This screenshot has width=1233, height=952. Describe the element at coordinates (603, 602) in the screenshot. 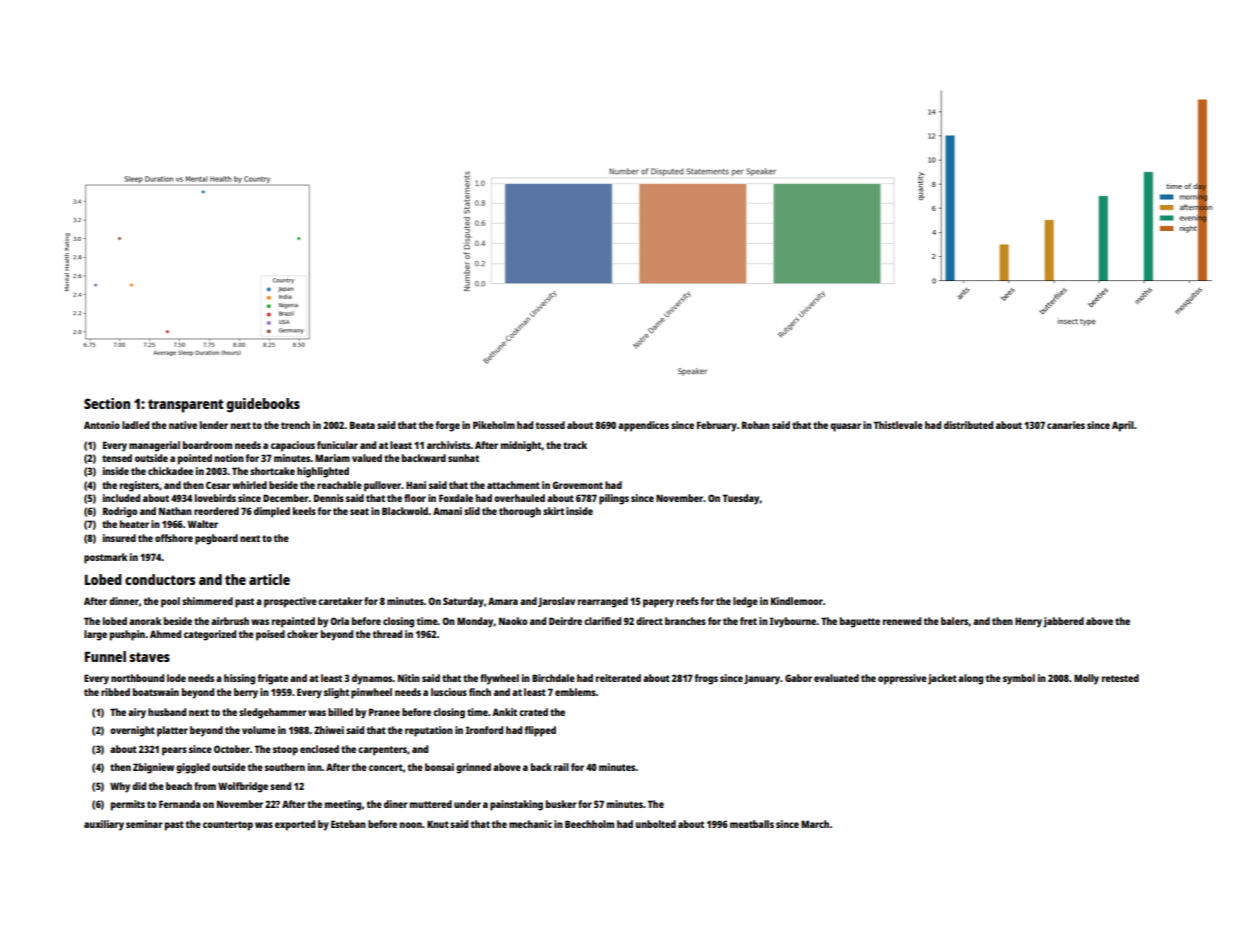

I see `rearranged` at that location.
